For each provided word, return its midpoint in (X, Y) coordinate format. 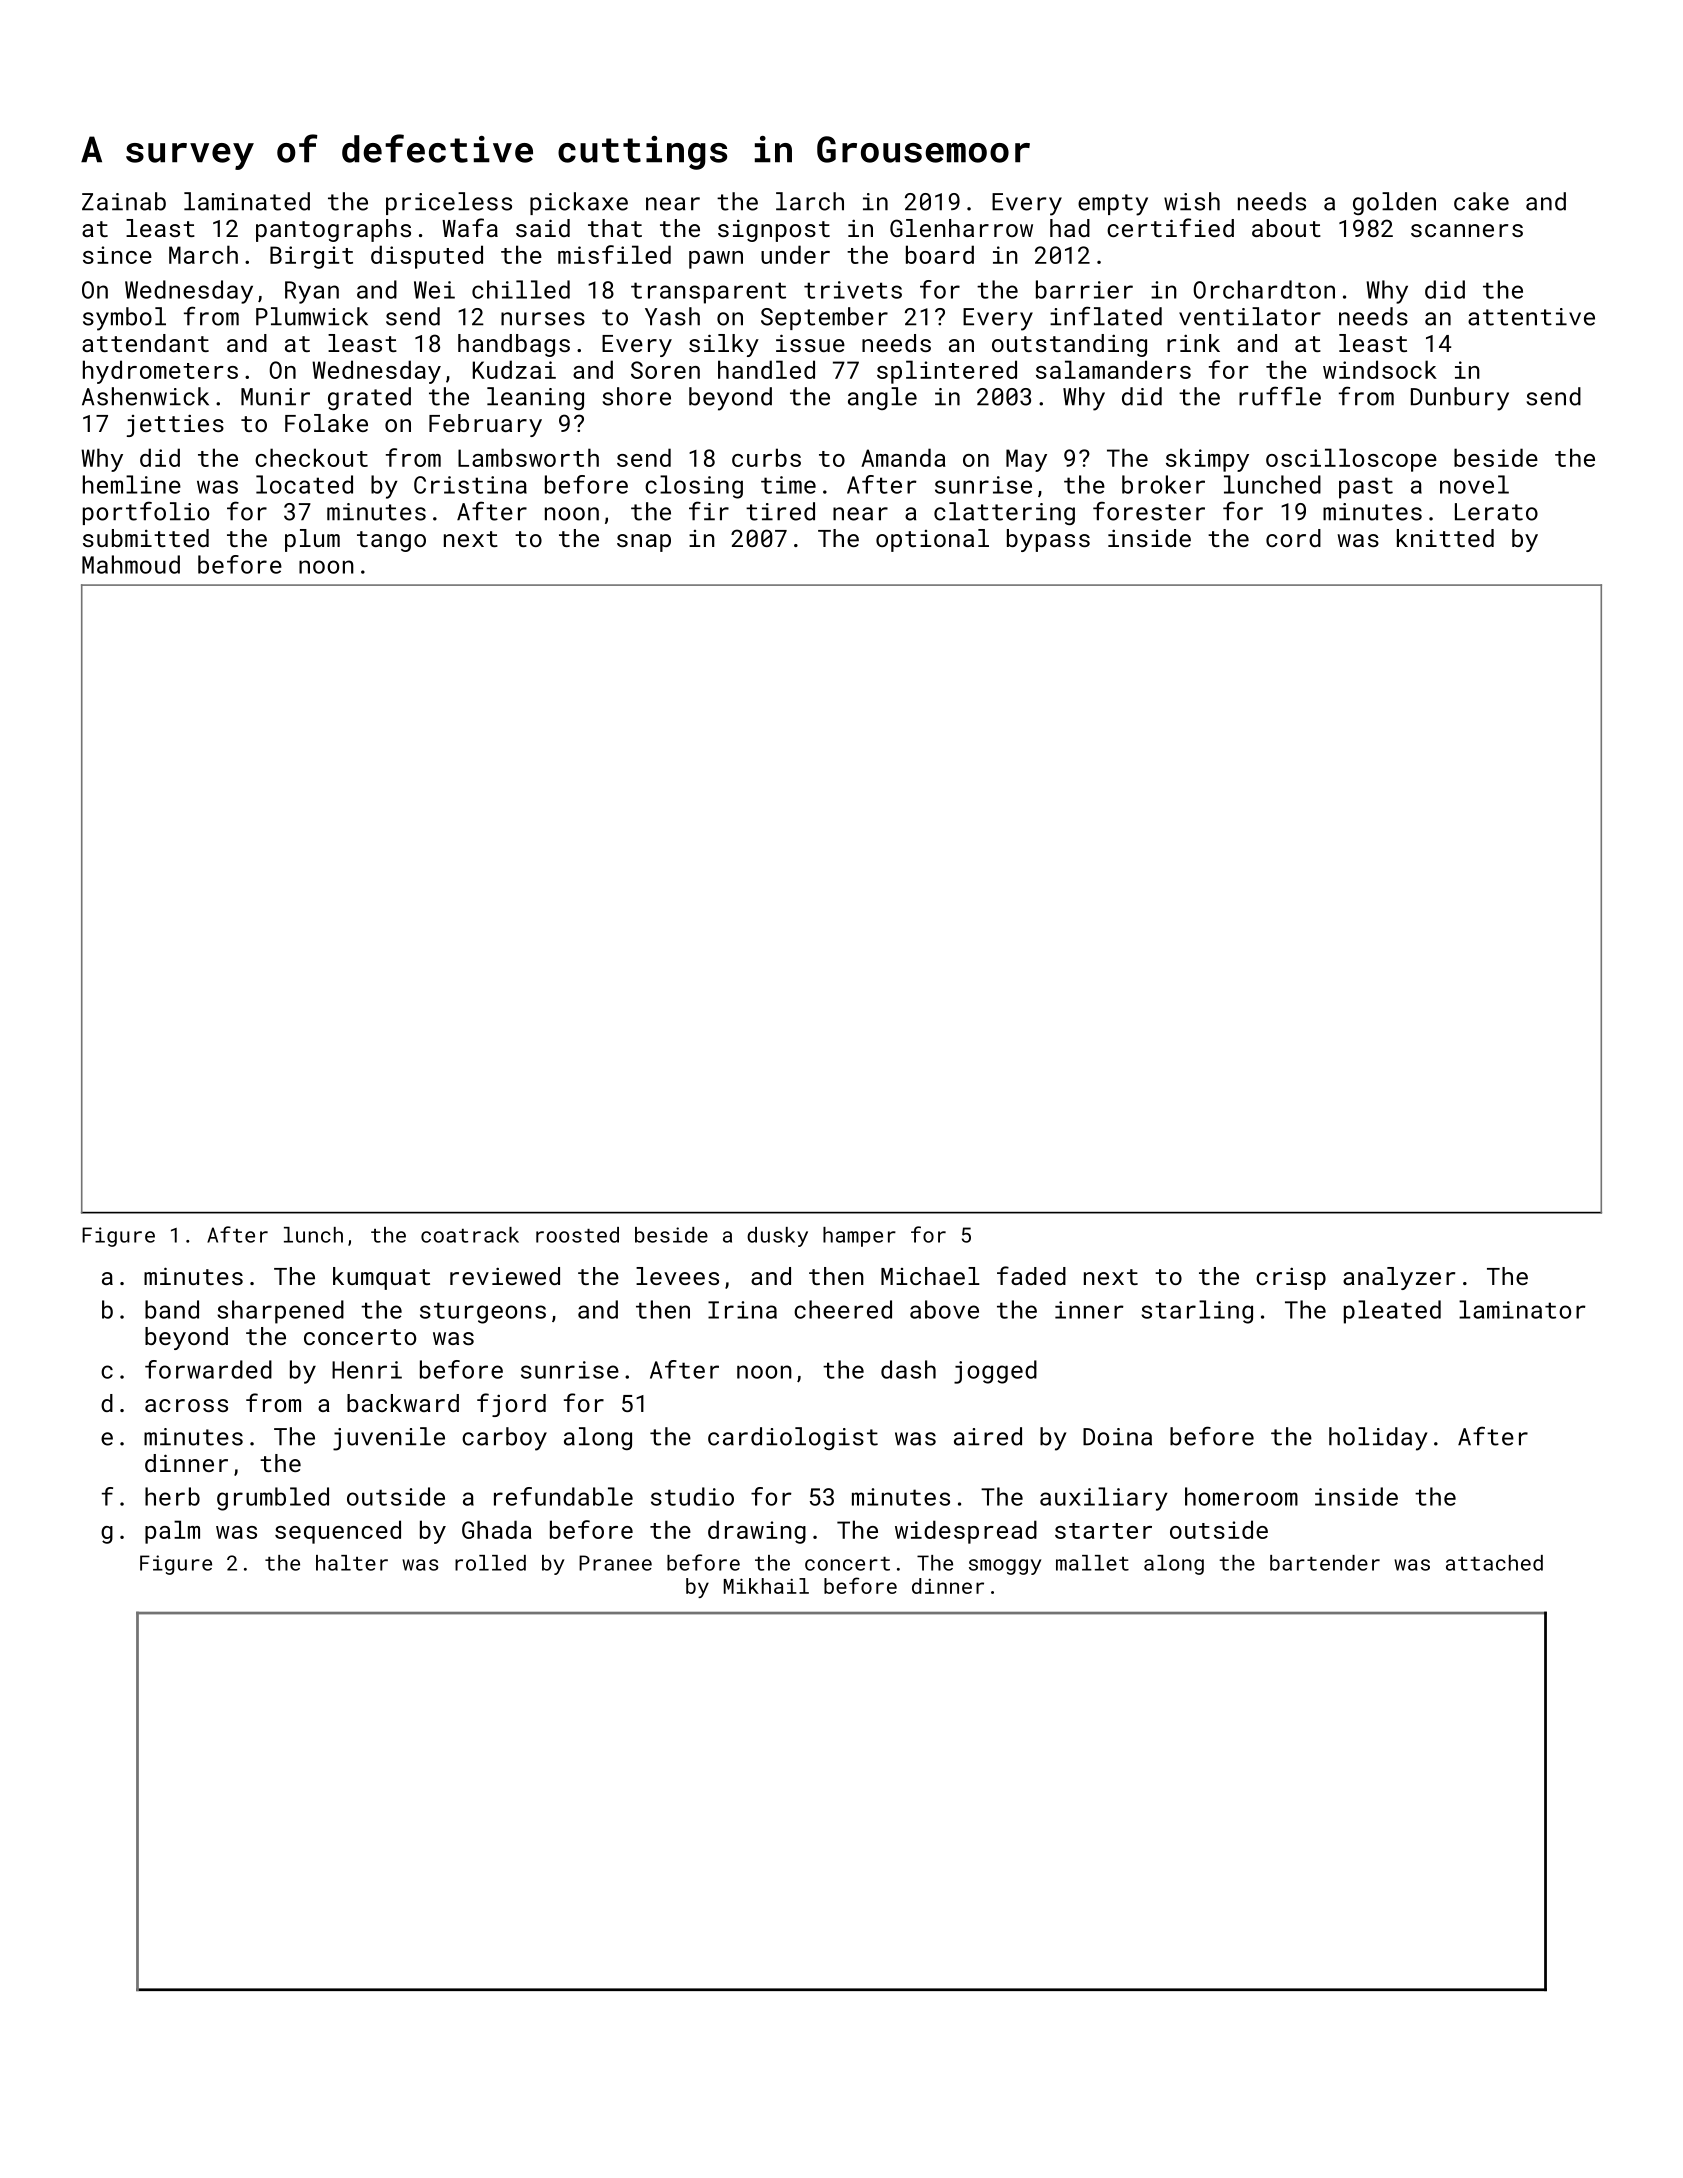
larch (810, 201)
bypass (1048, 540)
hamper (859, 1237)
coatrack (470, 1235)
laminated (247, 201)
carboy (504, 1439)
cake (1481, 201)
